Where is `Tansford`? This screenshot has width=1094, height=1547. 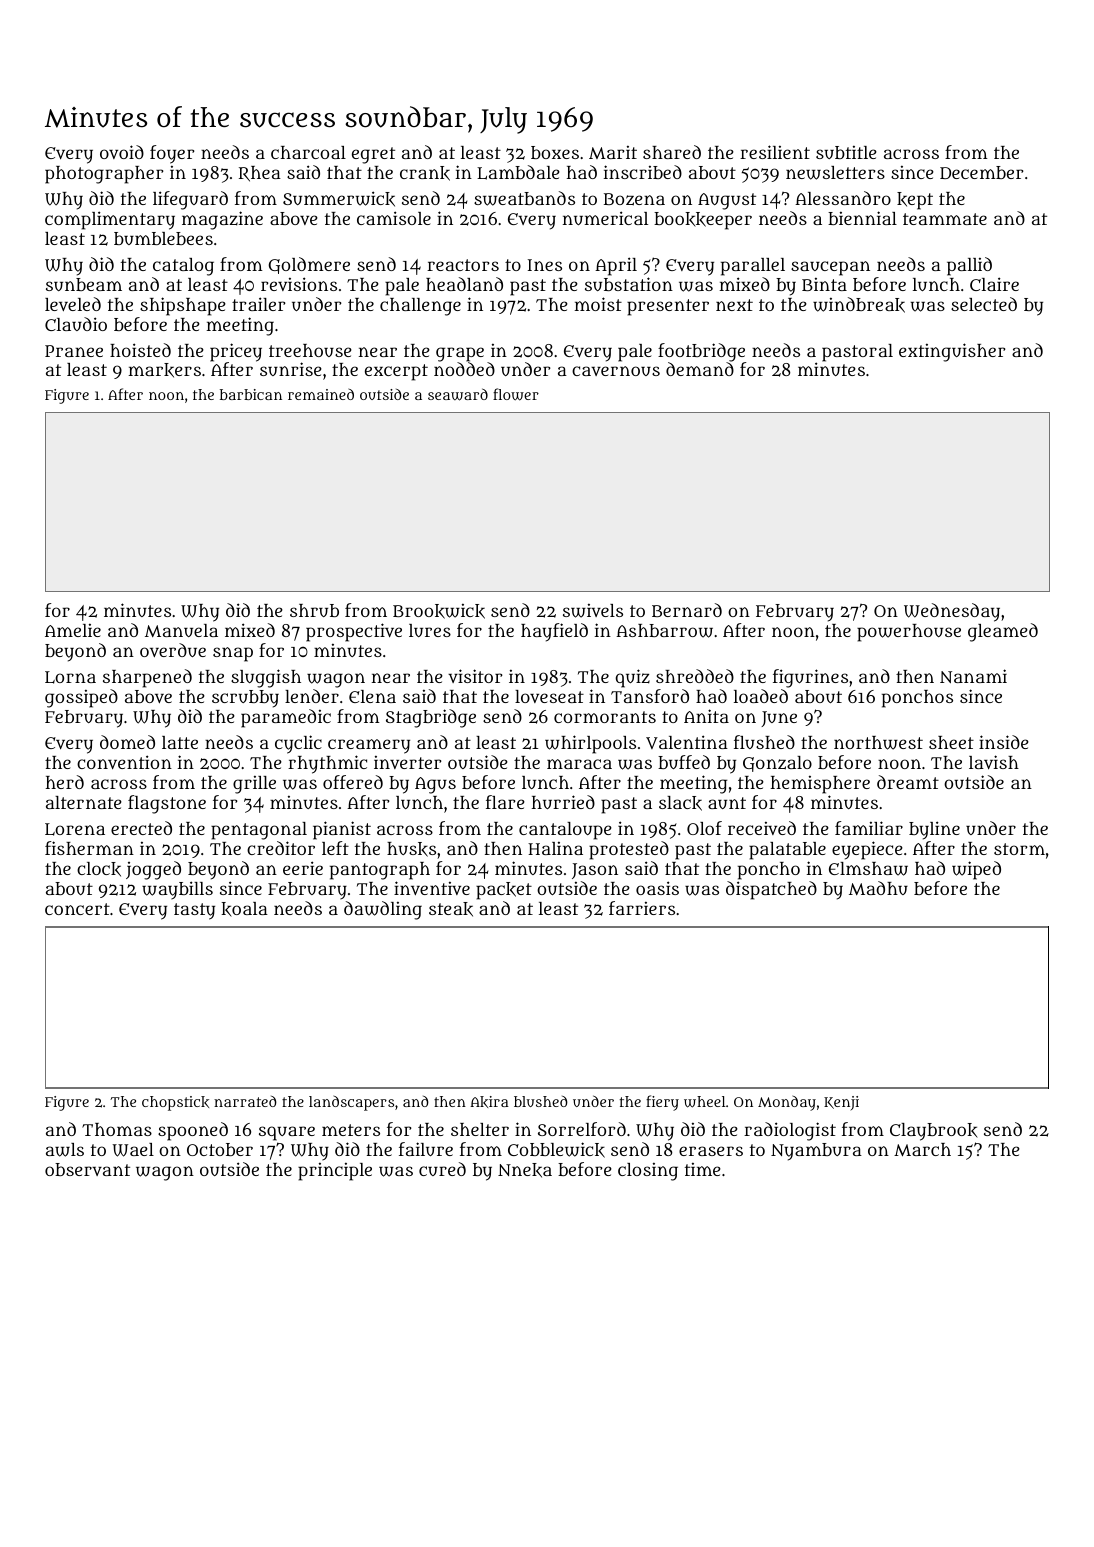
Tansford is located at coordinates (650, 696).
